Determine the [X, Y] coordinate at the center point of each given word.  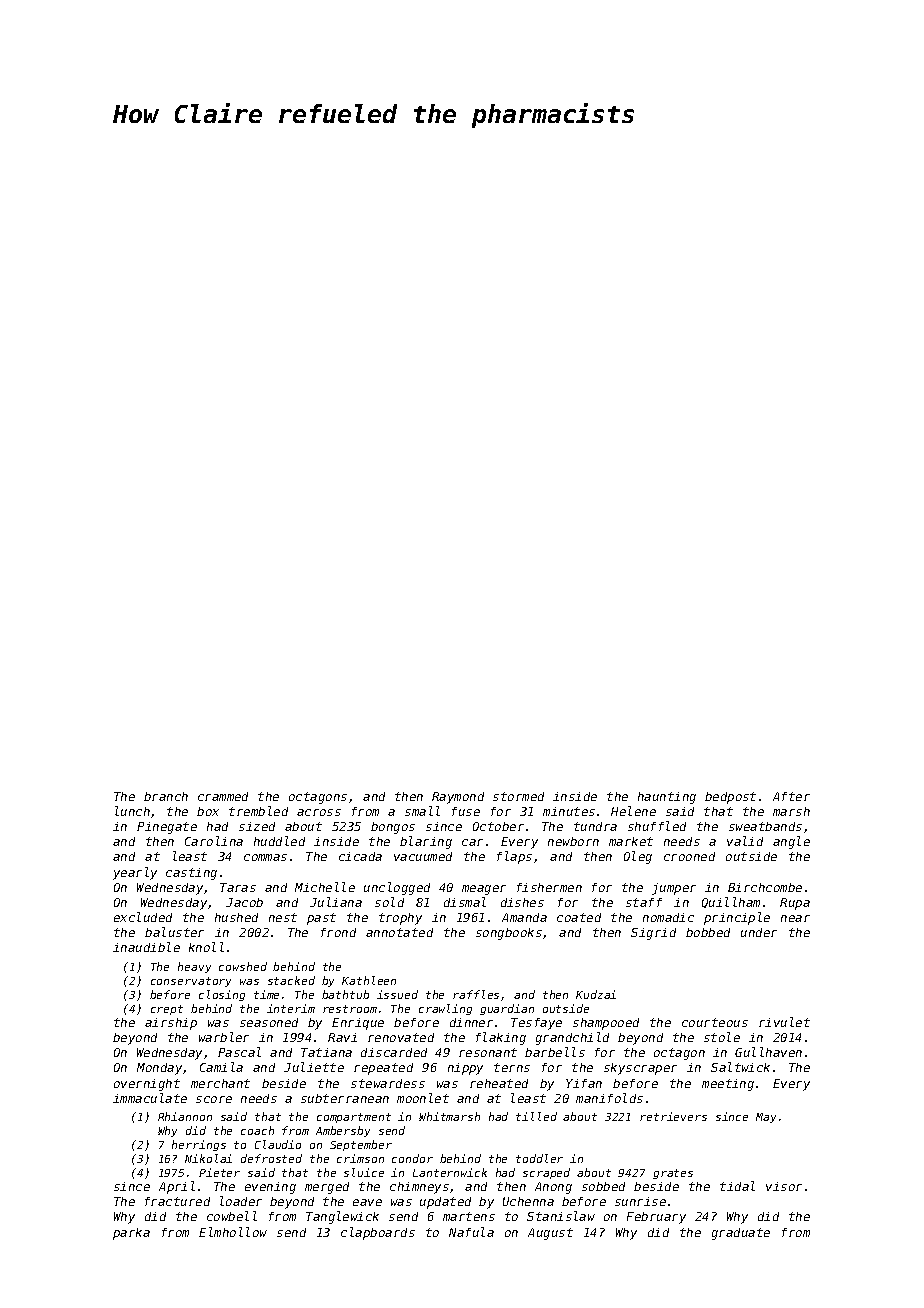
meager [484, 890]
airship [171, 1024]
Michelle [325, 887]
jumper [674, 889]
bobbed [708, 932]
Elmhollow [233, 1232]
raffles [476, 994]
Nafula [471, 1232]
